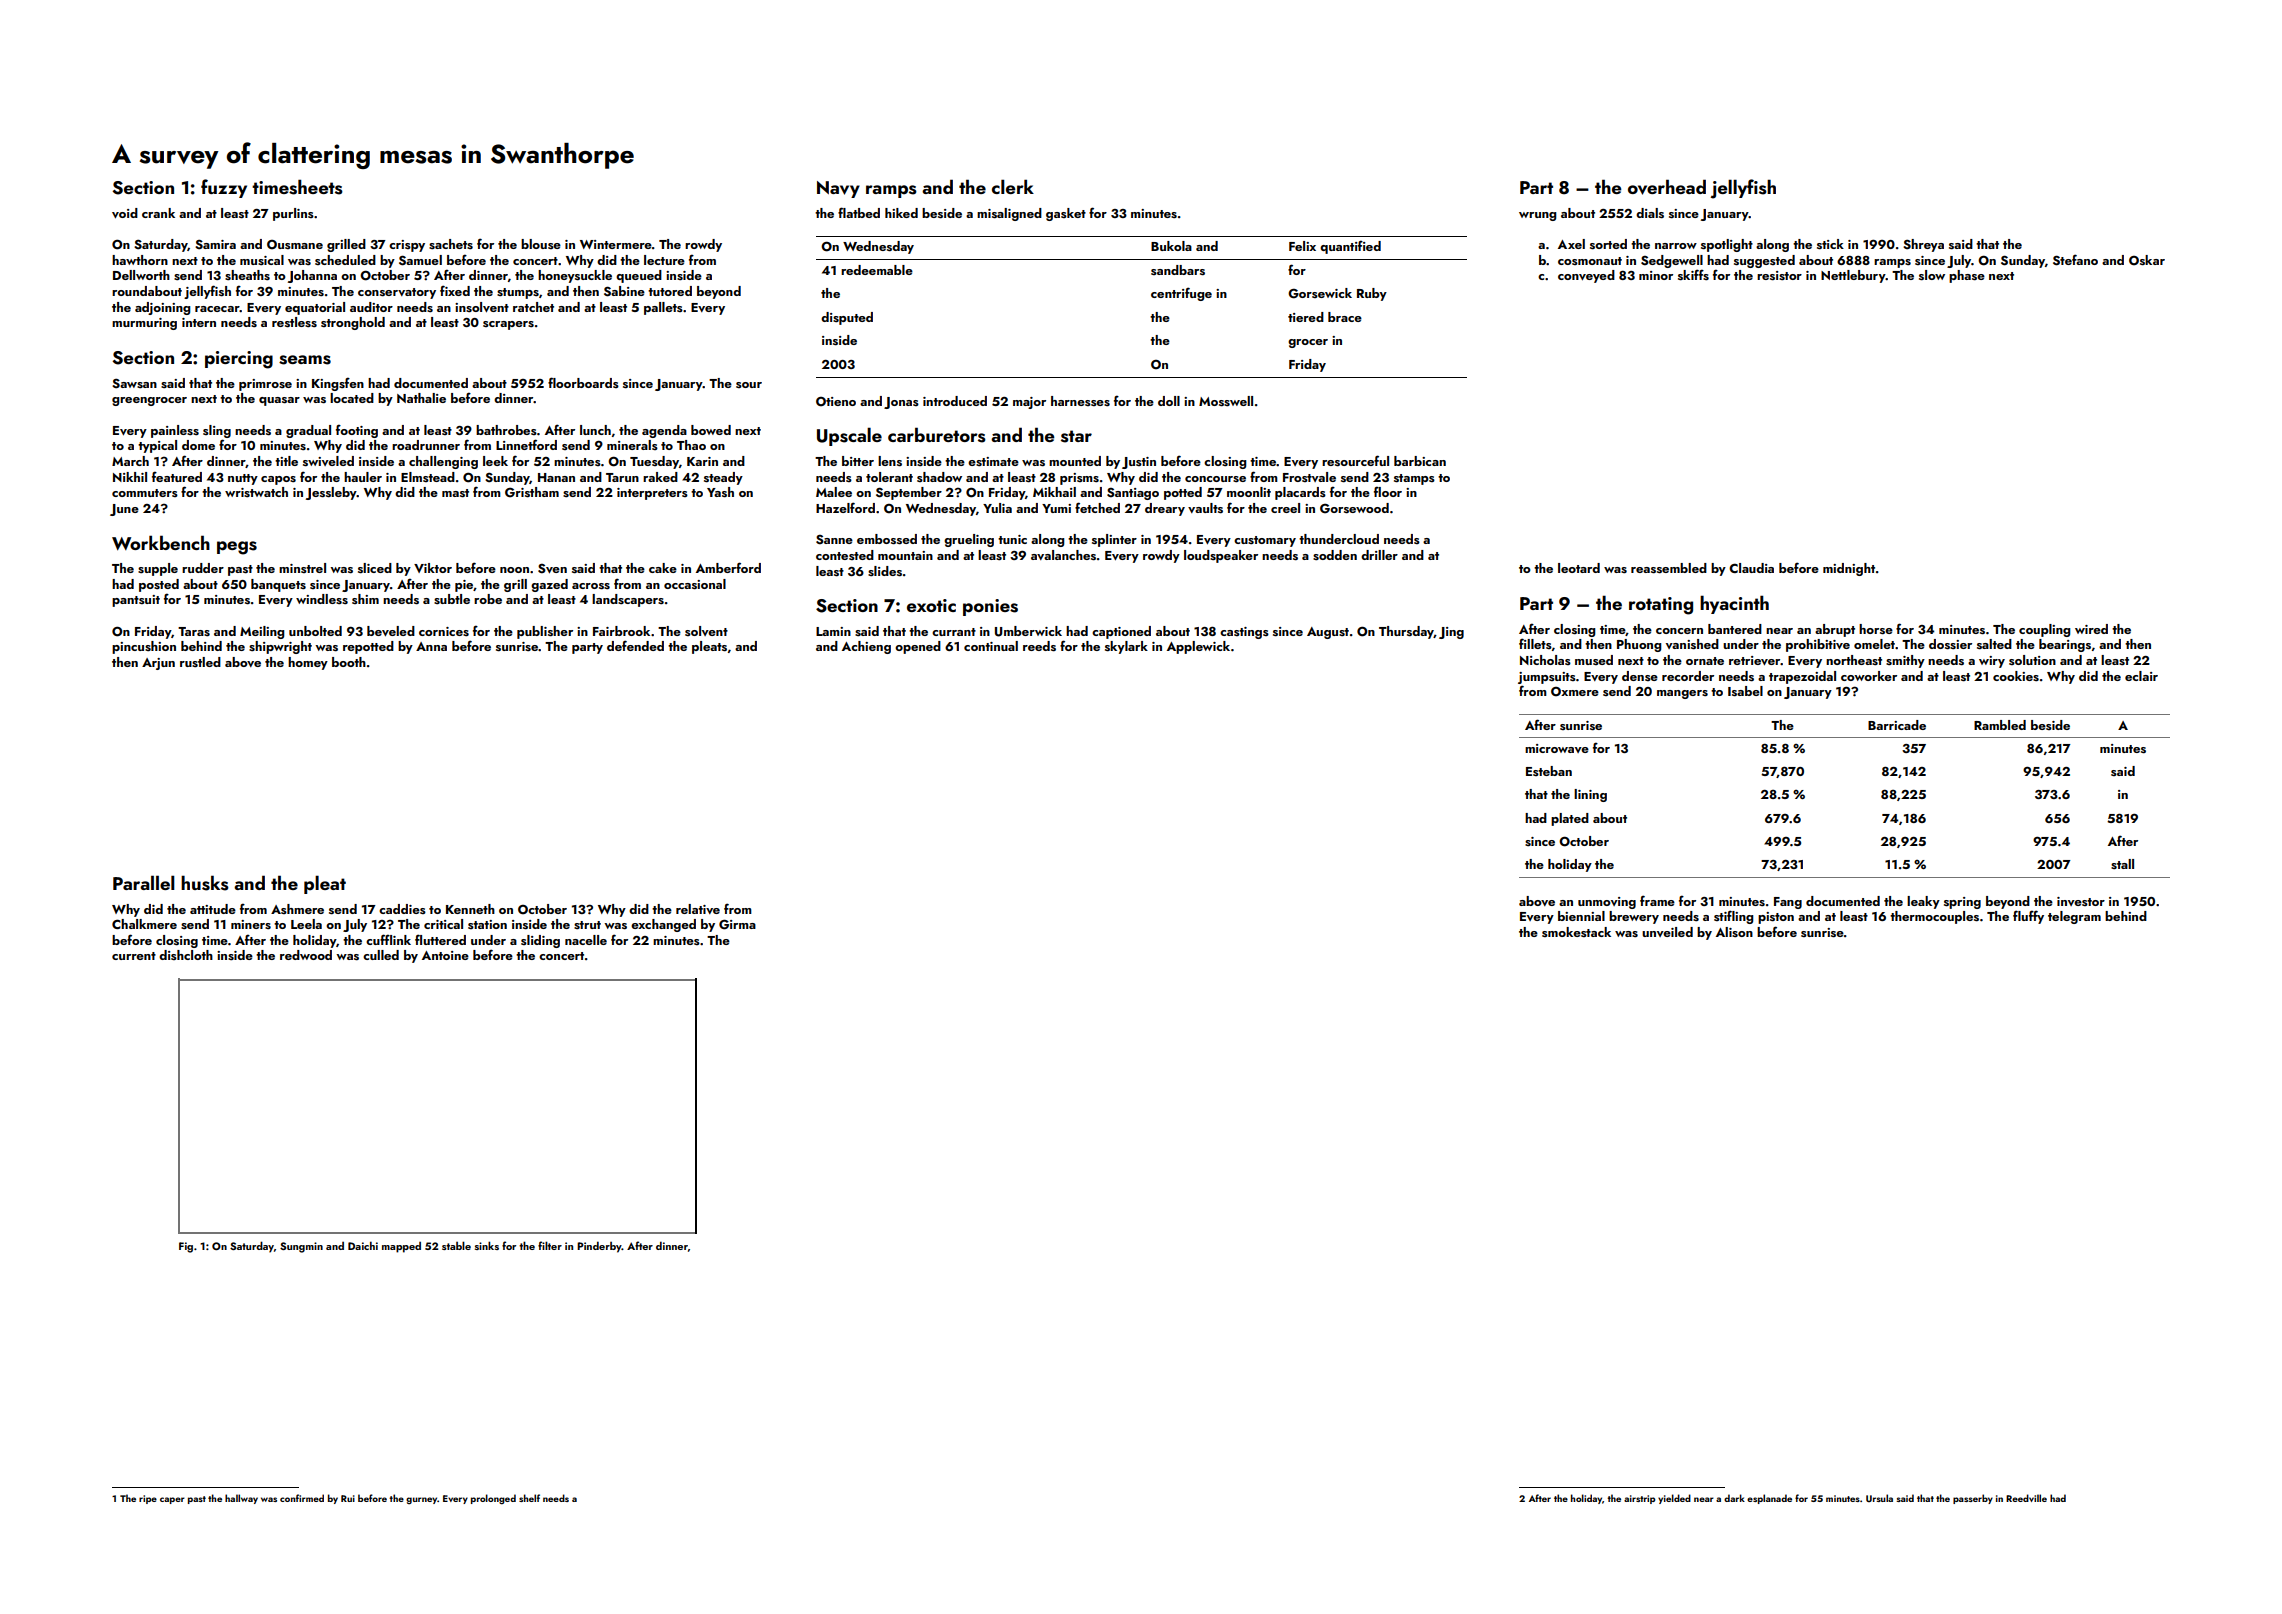 The width and height of the screenshot is (2282, 1614). What do you see at coordinates (550, 1245) in the screenshot?
I see `filter` at bounding box center [550, 1245].
